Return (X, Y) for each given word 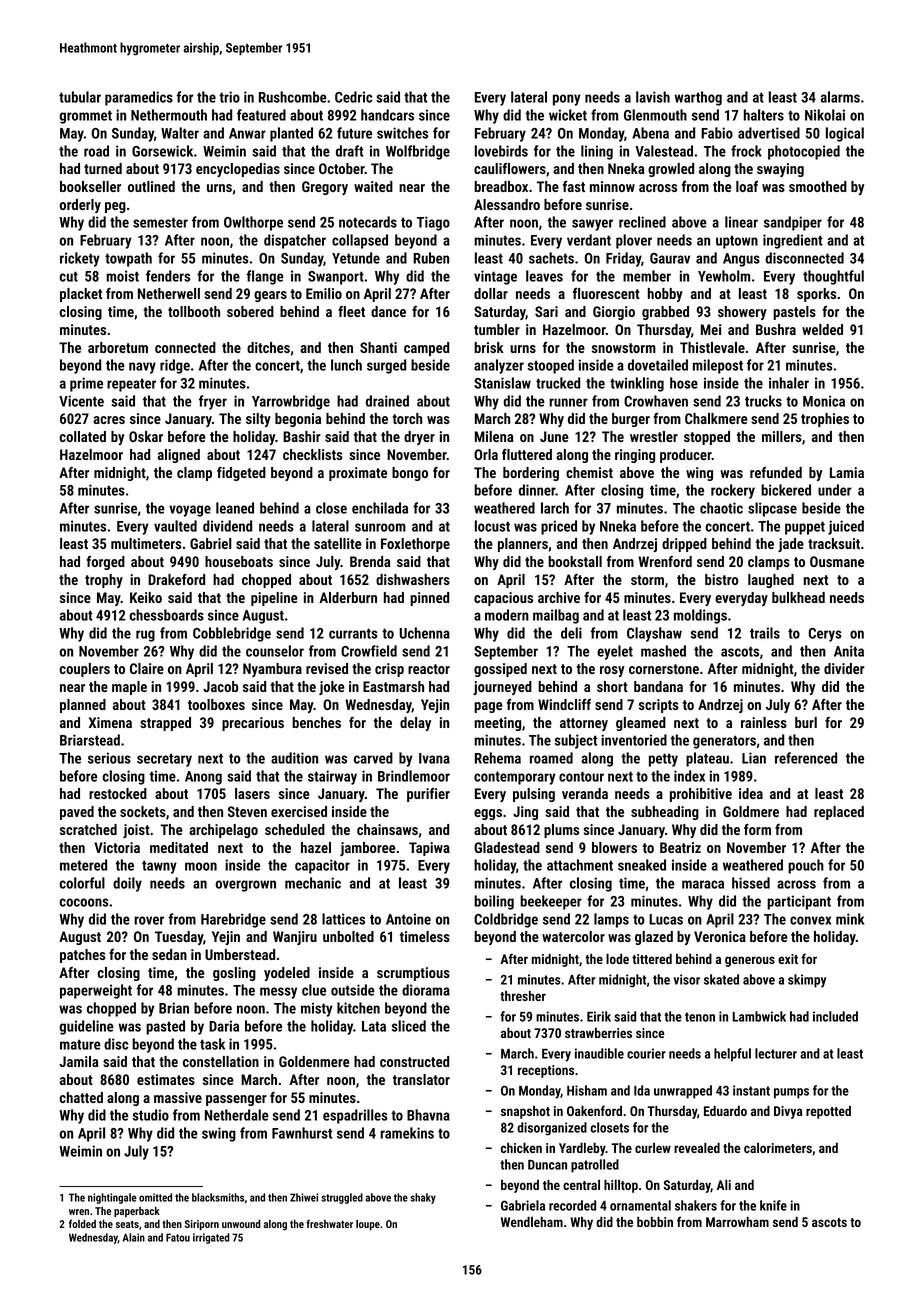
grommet (85, 117)
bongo (410, 474)
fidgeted (241, 474)
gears (270, 296)
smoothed (818, 186)
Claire (147, 668)
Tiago (433, 223)
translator (421, 1079)
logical (845, 134)
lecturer (776, 1053)
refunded (776, 472)
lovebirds (501, 151)
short (612, 686)
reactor (429, 669)
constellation (221, 1061)
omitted (155, 1197)
